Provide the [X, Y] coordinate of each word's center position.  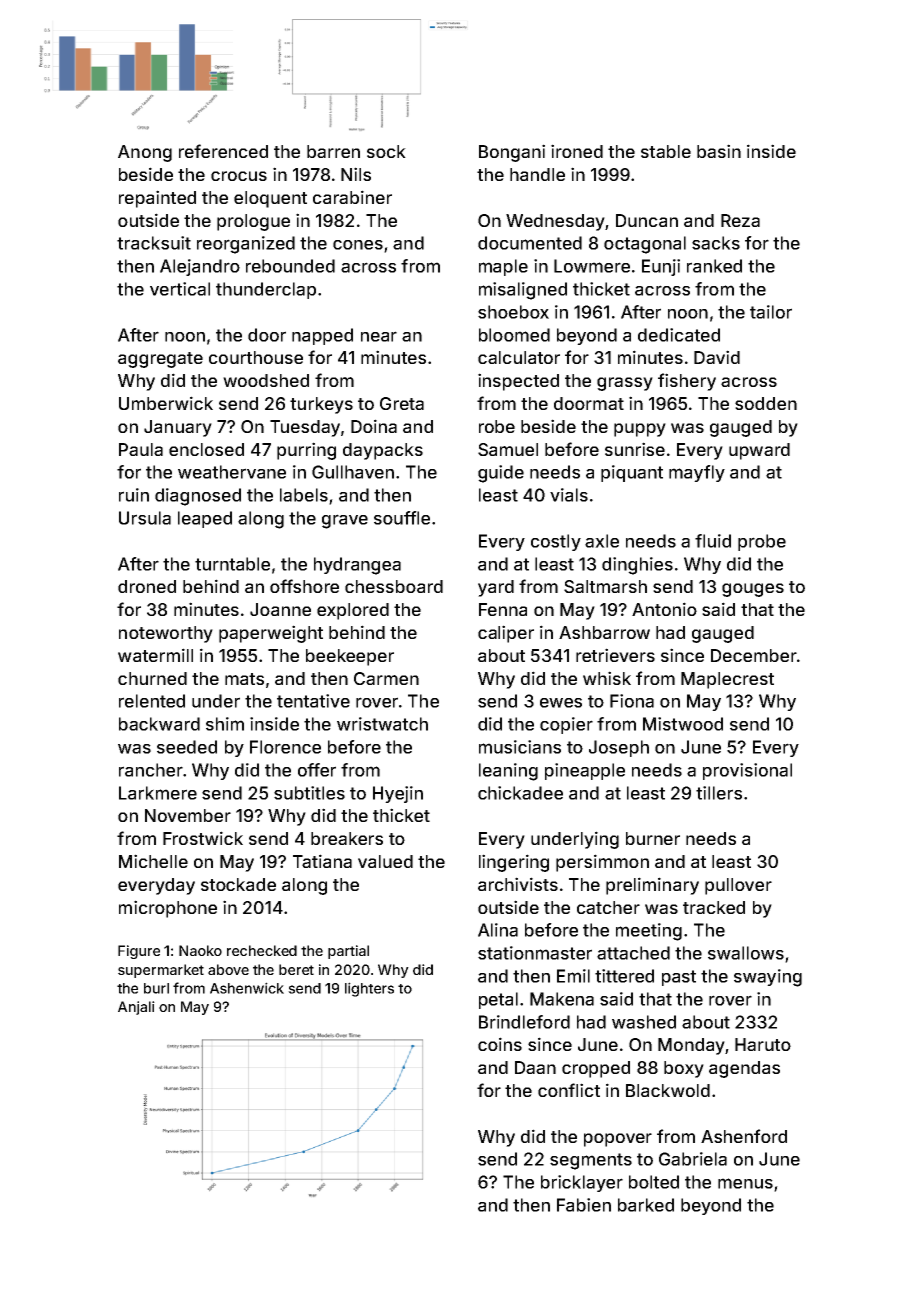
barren [333, 151]
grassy [625, 384]
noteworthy [166, 634]
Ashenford [744, 1136]
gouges [753, 590]
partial [348, 952]
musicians [520, 747]
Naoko [200, 950]
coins [500, 1044]
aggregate [160, 360]
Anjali [136, 1008]
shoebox [513, 312]
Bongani [512, 153]
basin [719, 151]
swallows [746, 953]
